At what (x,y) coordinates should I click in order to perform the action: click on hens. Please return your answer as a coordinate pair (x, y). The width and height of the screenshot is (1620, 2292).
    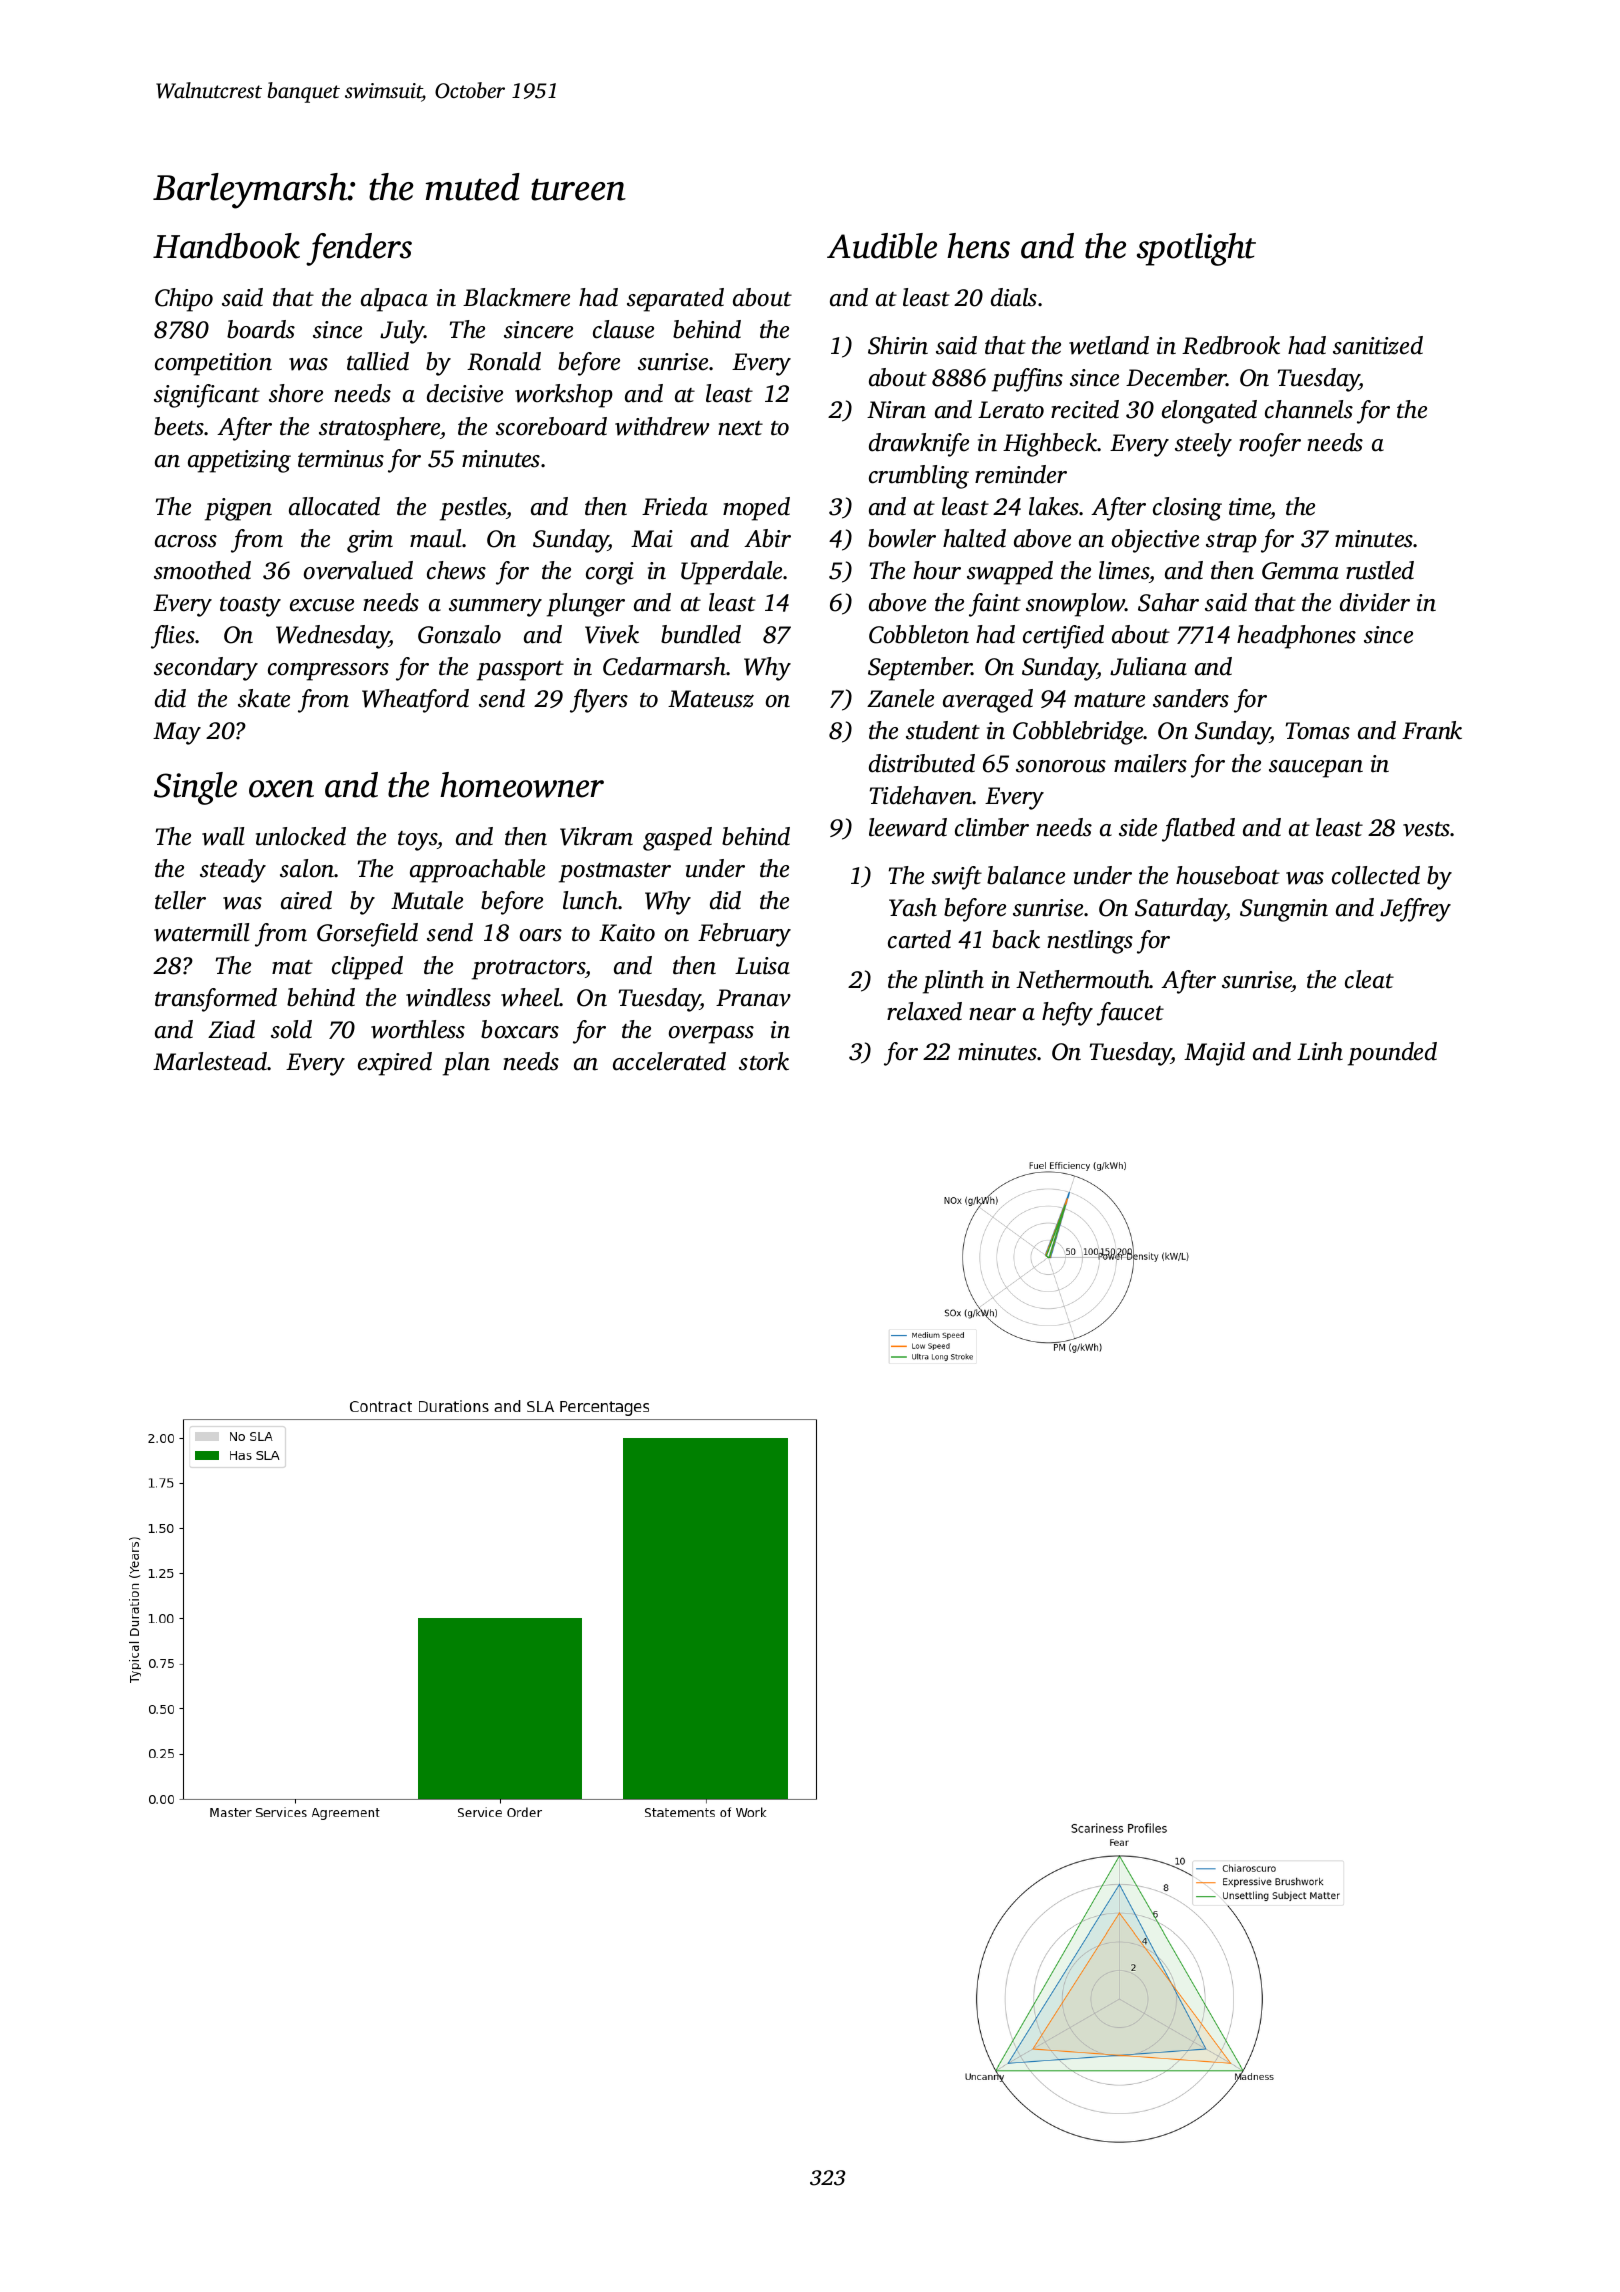
    Looking at the image, I should click on (978, 246).
